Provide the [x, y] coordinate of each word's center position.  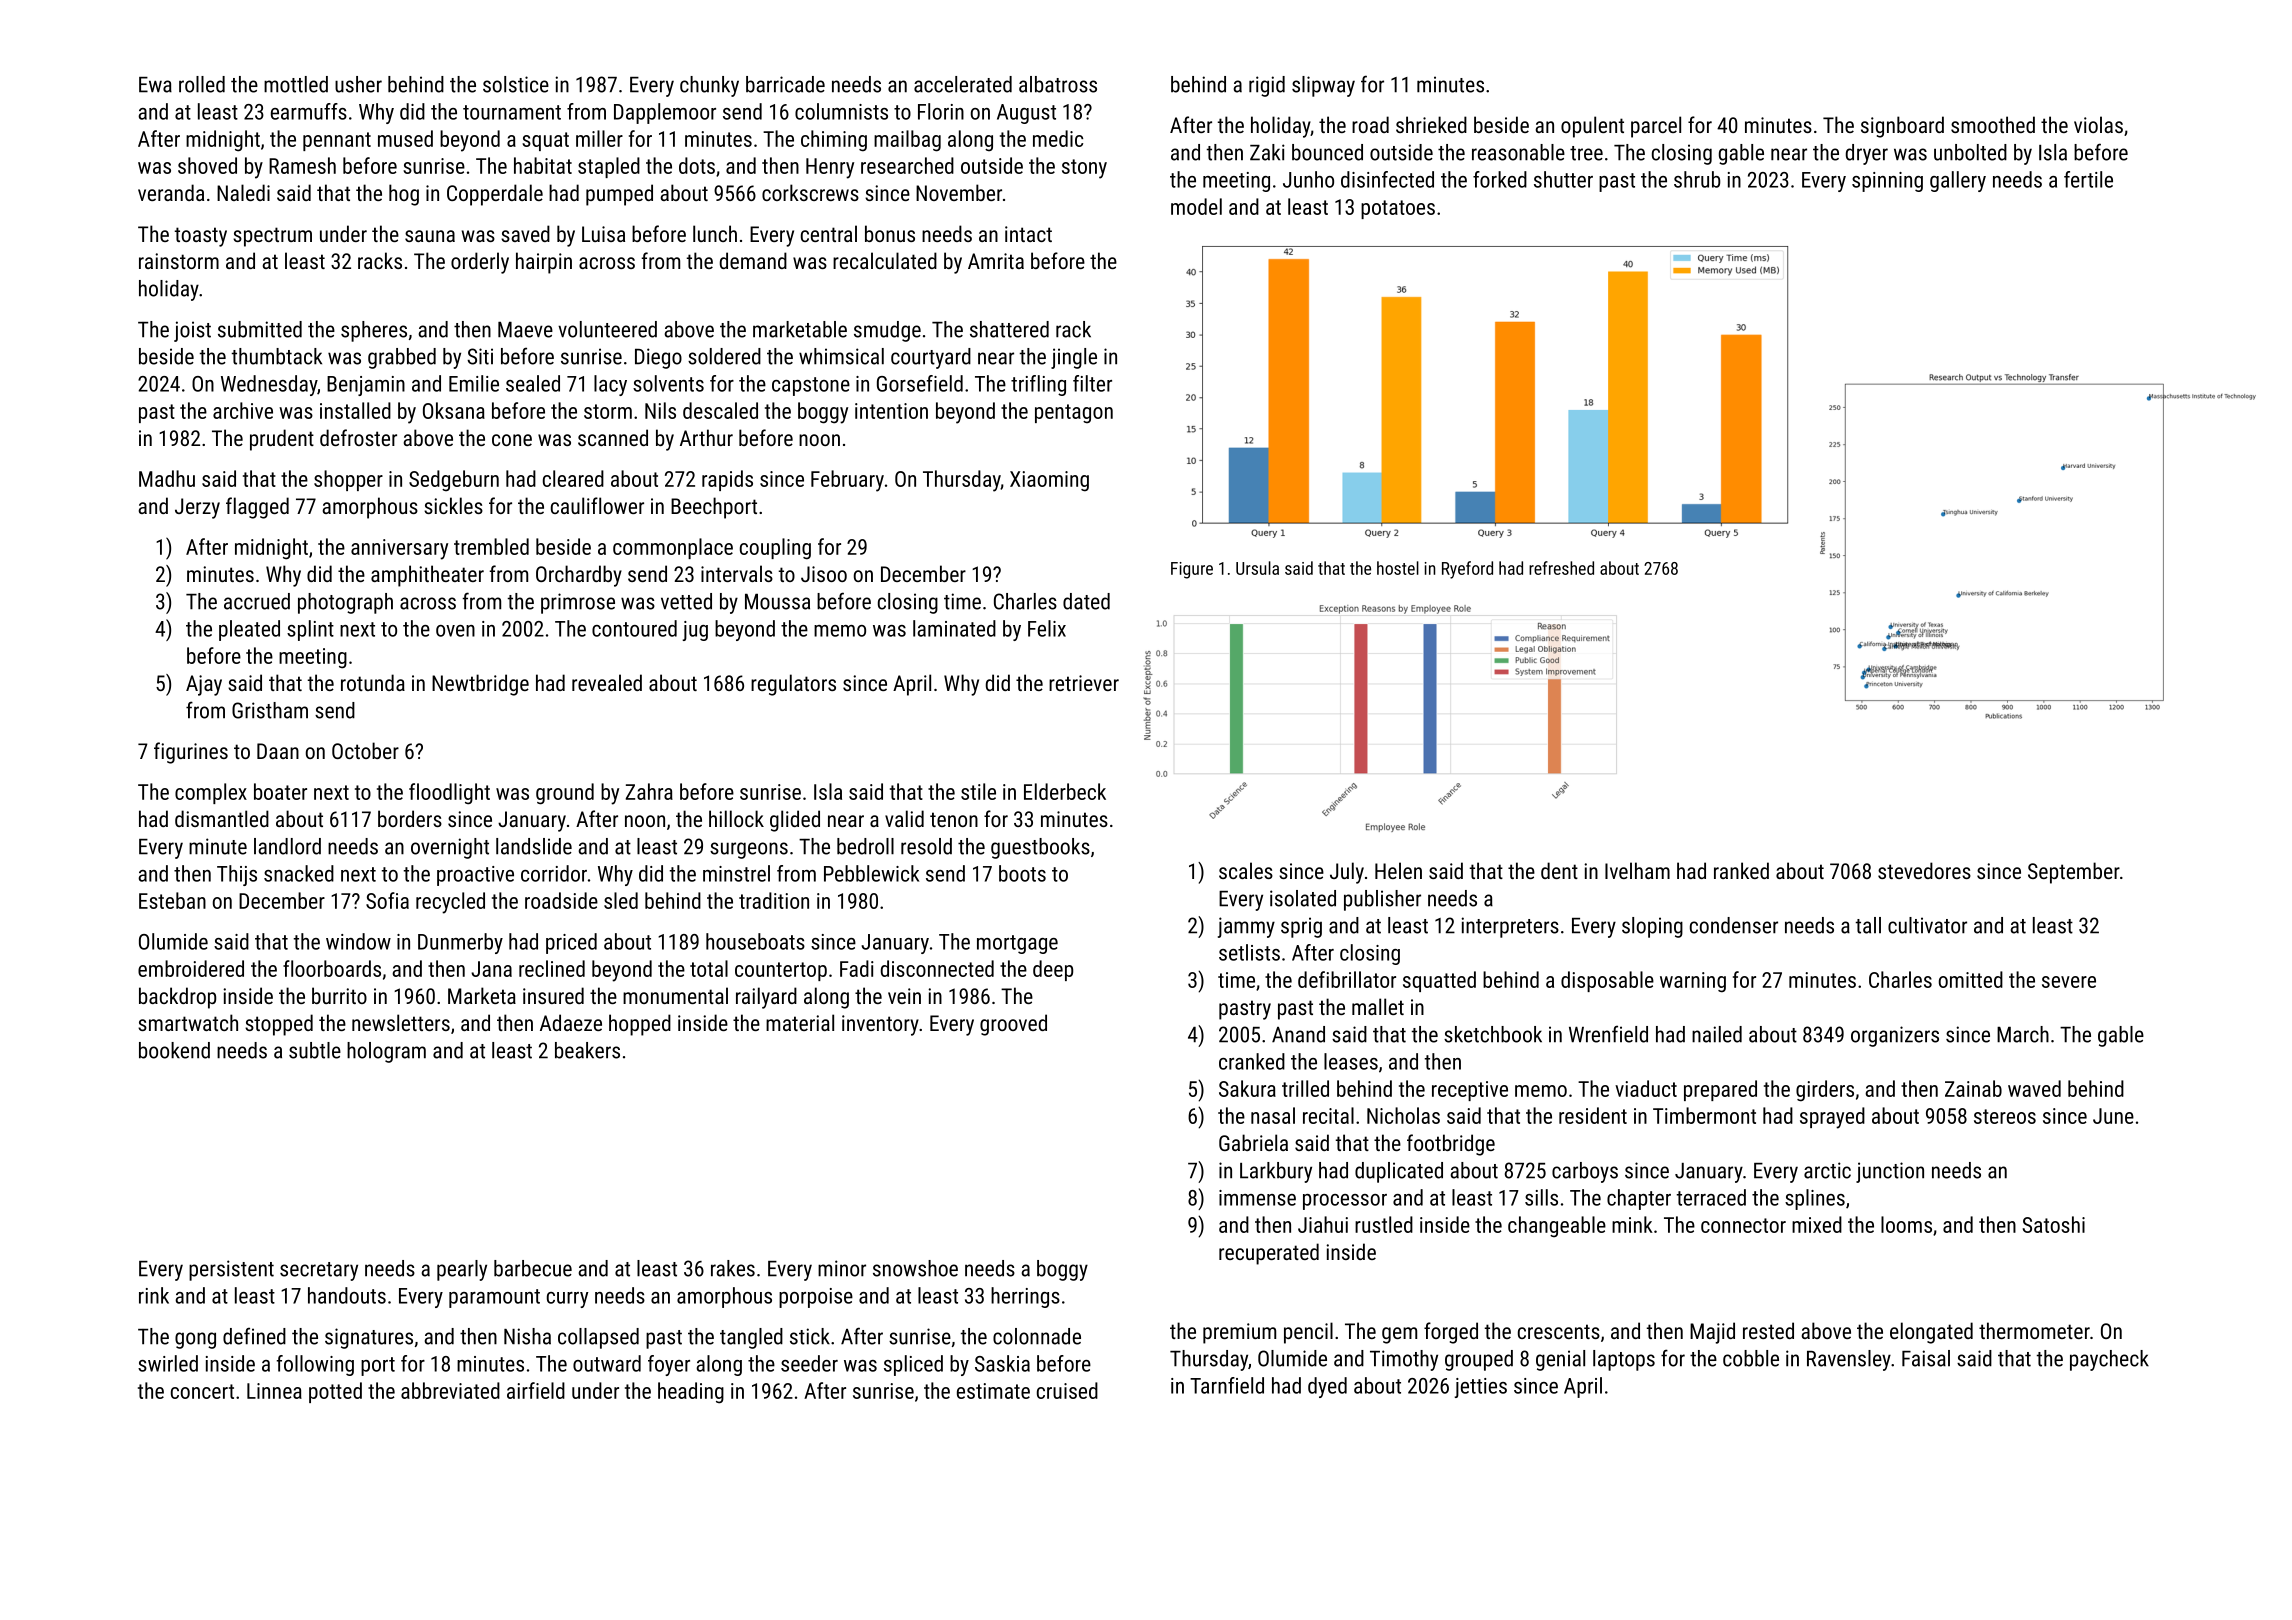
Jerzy [197, 508]
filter [1092, 383]
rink [154, 1295]
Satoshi [2054, 1224]
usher [358, 84]
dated [1086, 601]
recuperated [1269, 1254]
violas [2098, 124]
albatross [1058, 84]
